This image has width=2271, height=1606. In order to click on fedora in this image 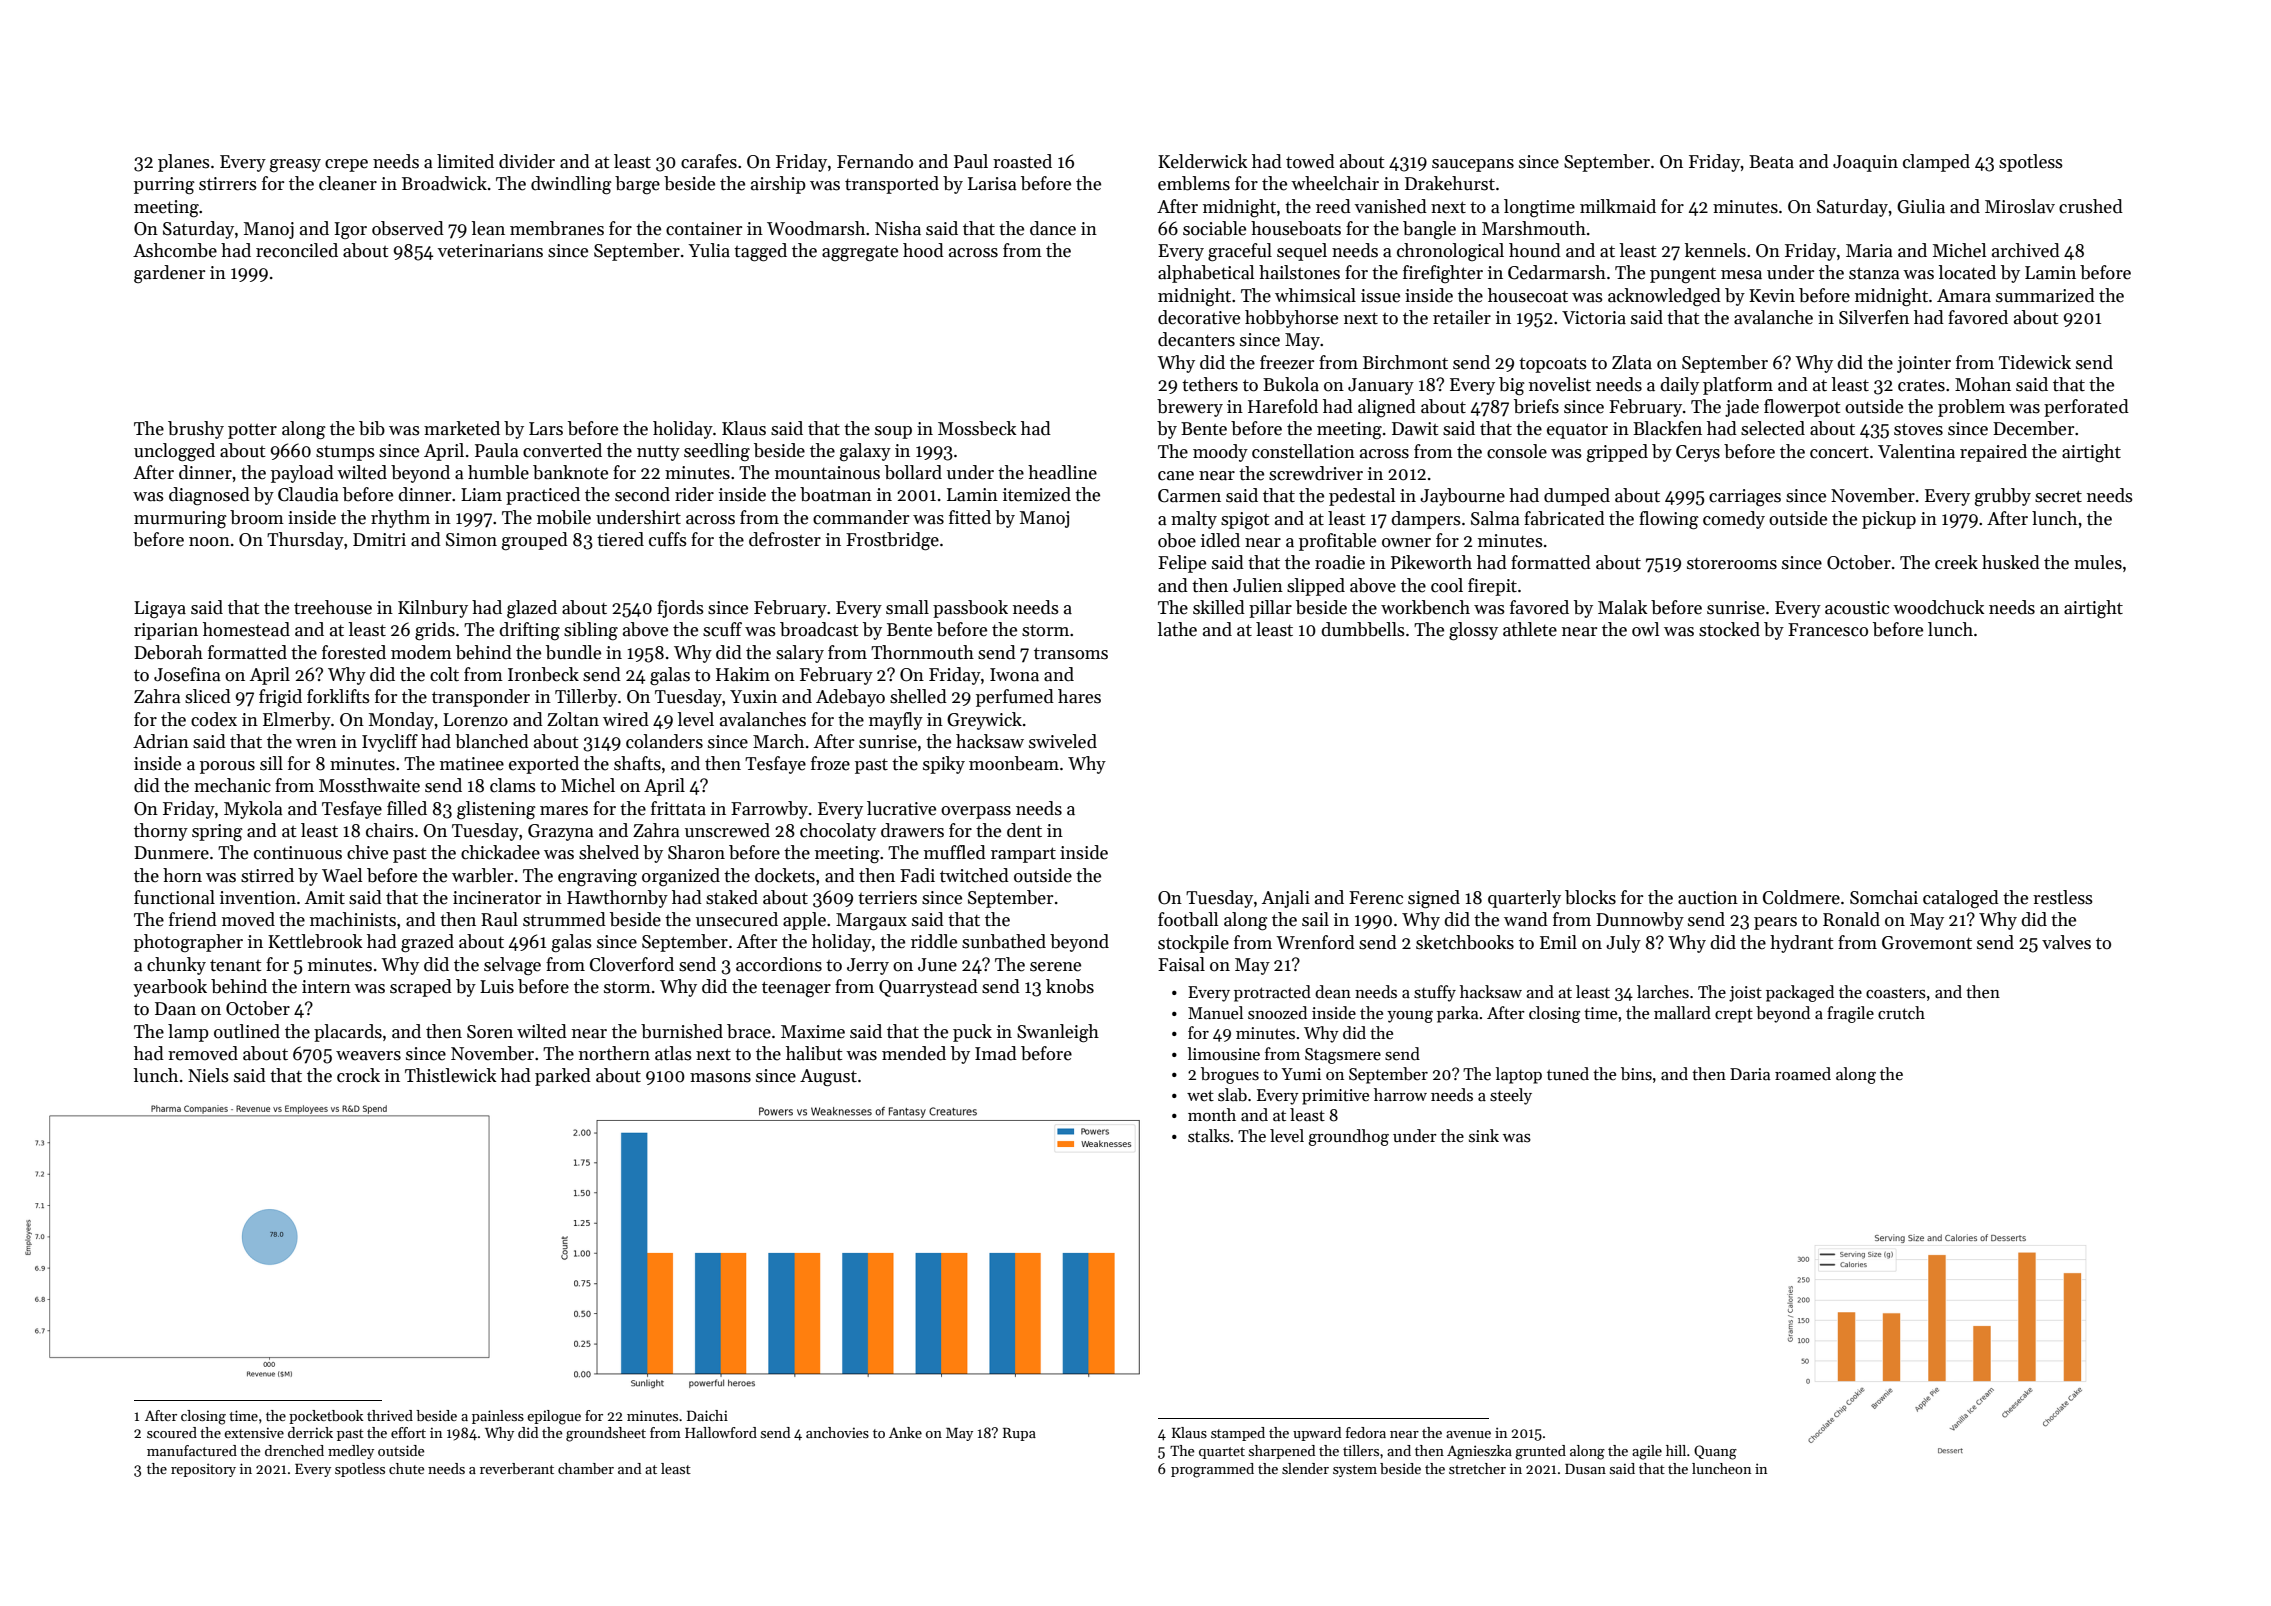, I will do `click(1366, 1432)`.
